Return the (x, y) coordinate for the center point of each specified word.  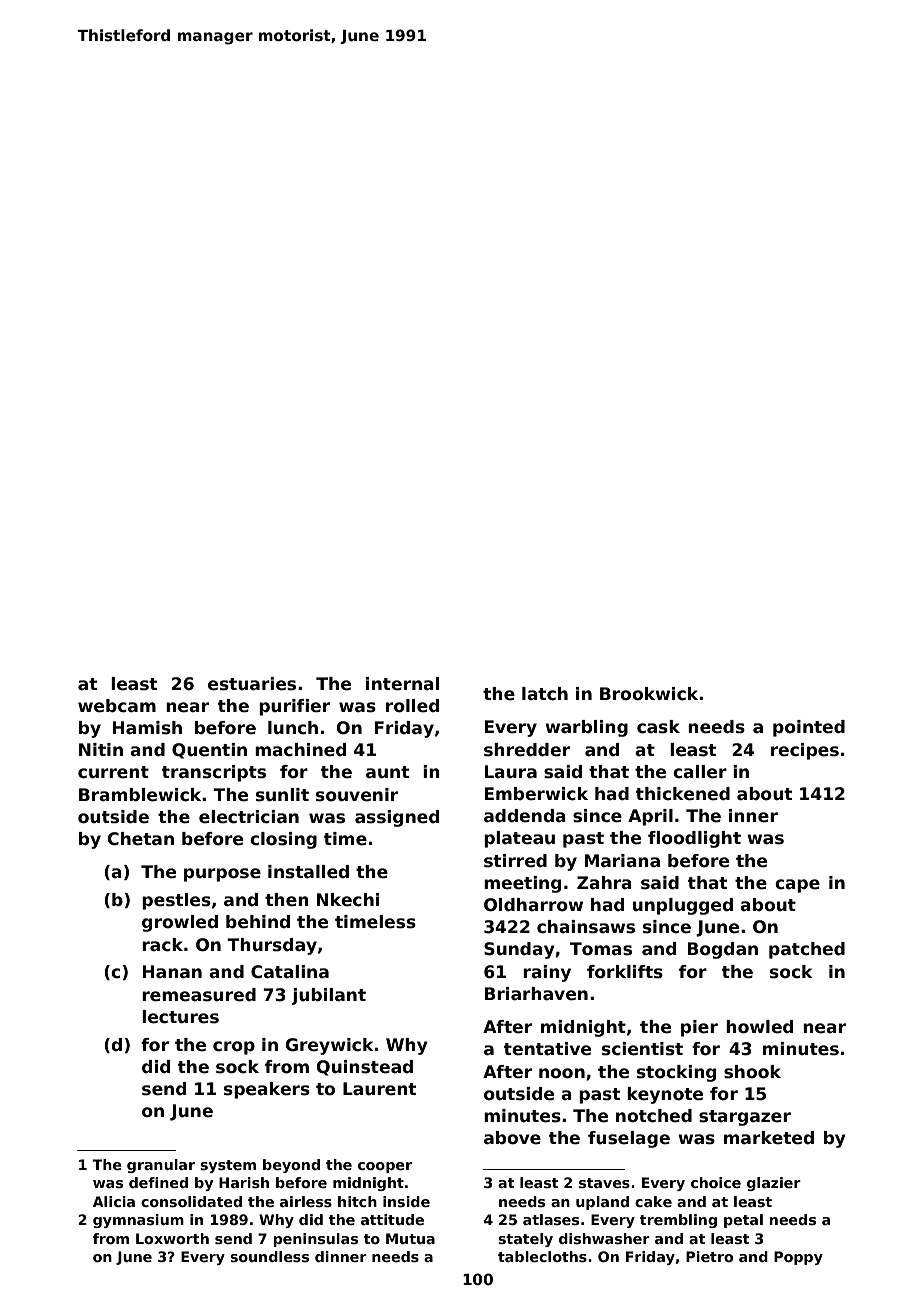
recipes (805, 751)
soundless (269, 1256)
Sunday (519, 950)
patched (807, 950)
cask (658, 727)
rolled (412, 706)
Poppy (798, 1258)
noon (562, 1073)
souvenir (357, 795)
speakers (267, 1090)
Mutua (410, 1238)
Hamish (147, 728)
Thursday (272, 946)
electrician (249, 817)
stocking (676, 1073)
